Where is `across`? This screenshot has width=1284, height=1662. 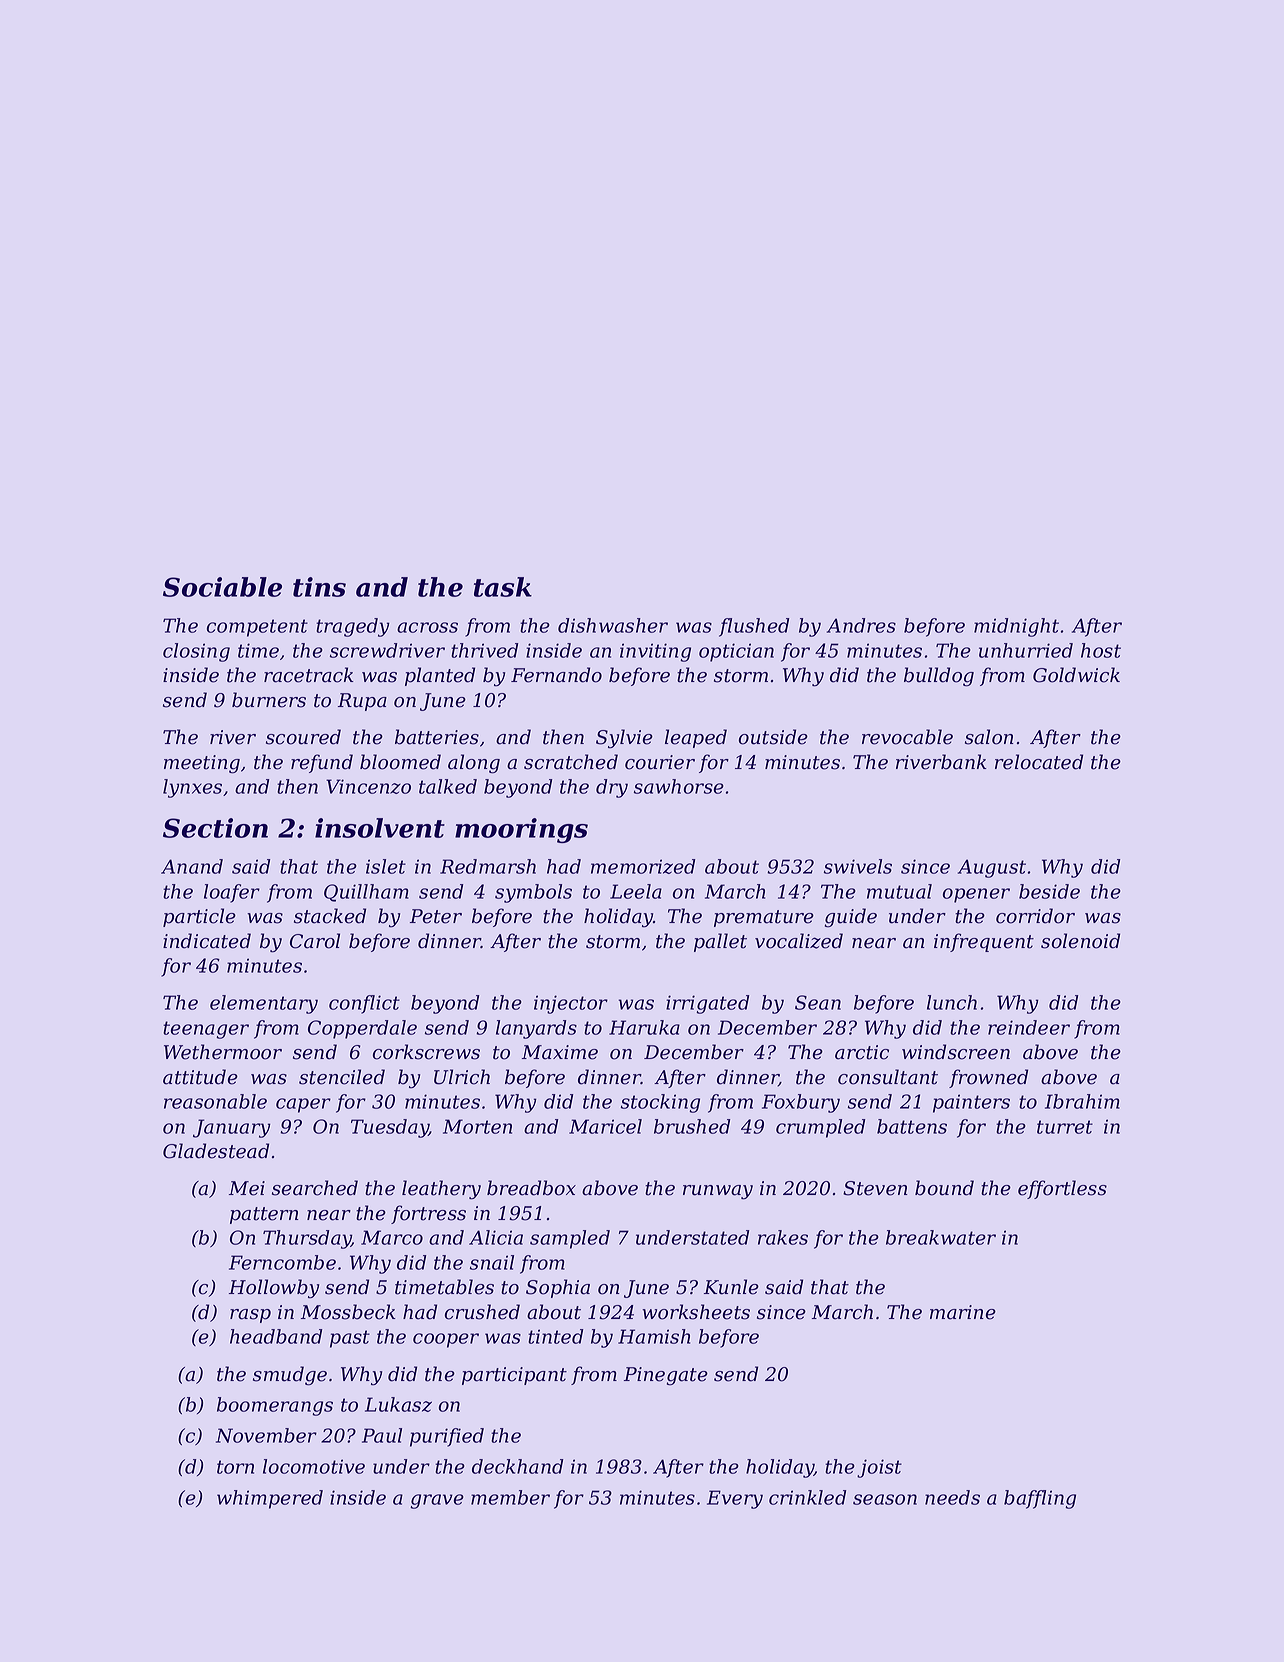 across is located at coordinates (427, 627).
